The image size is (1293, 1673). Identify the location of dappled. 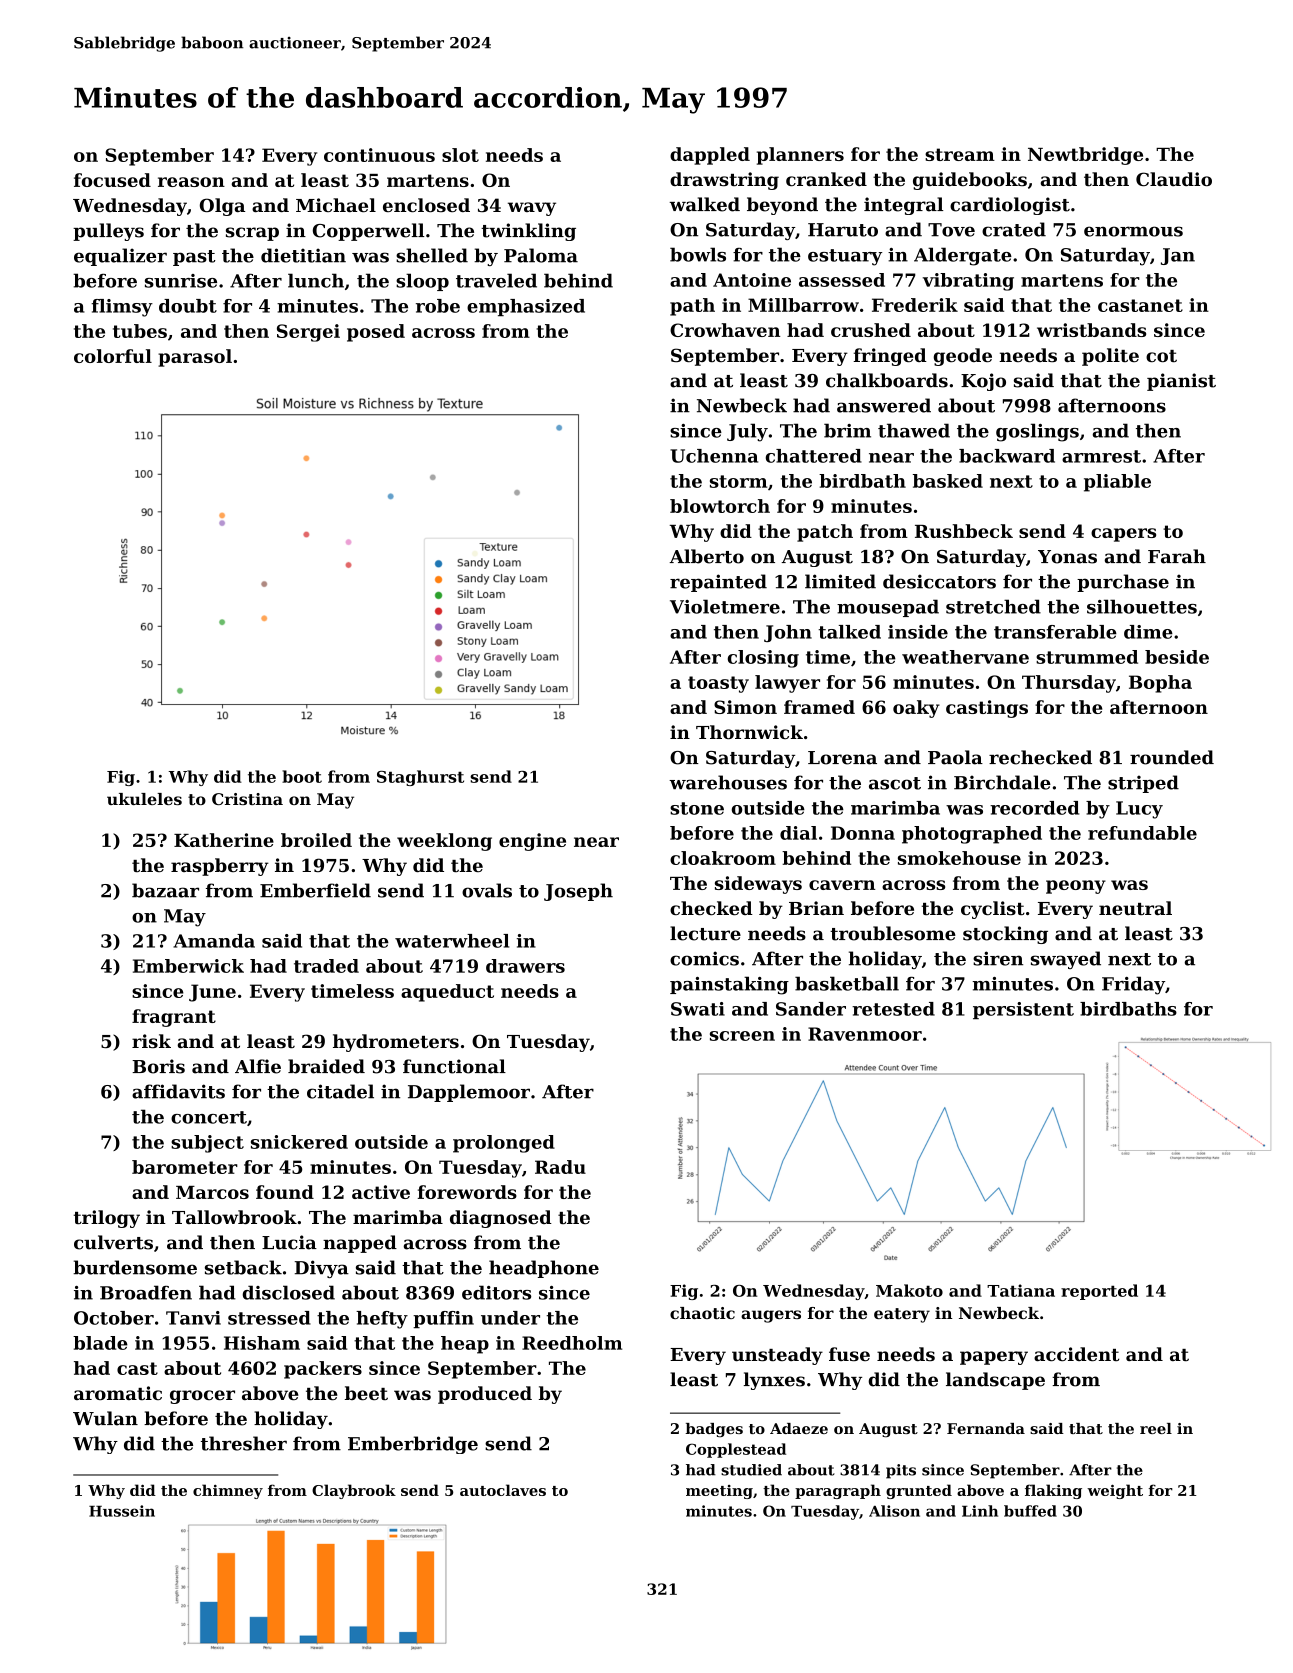
(710, 156).
